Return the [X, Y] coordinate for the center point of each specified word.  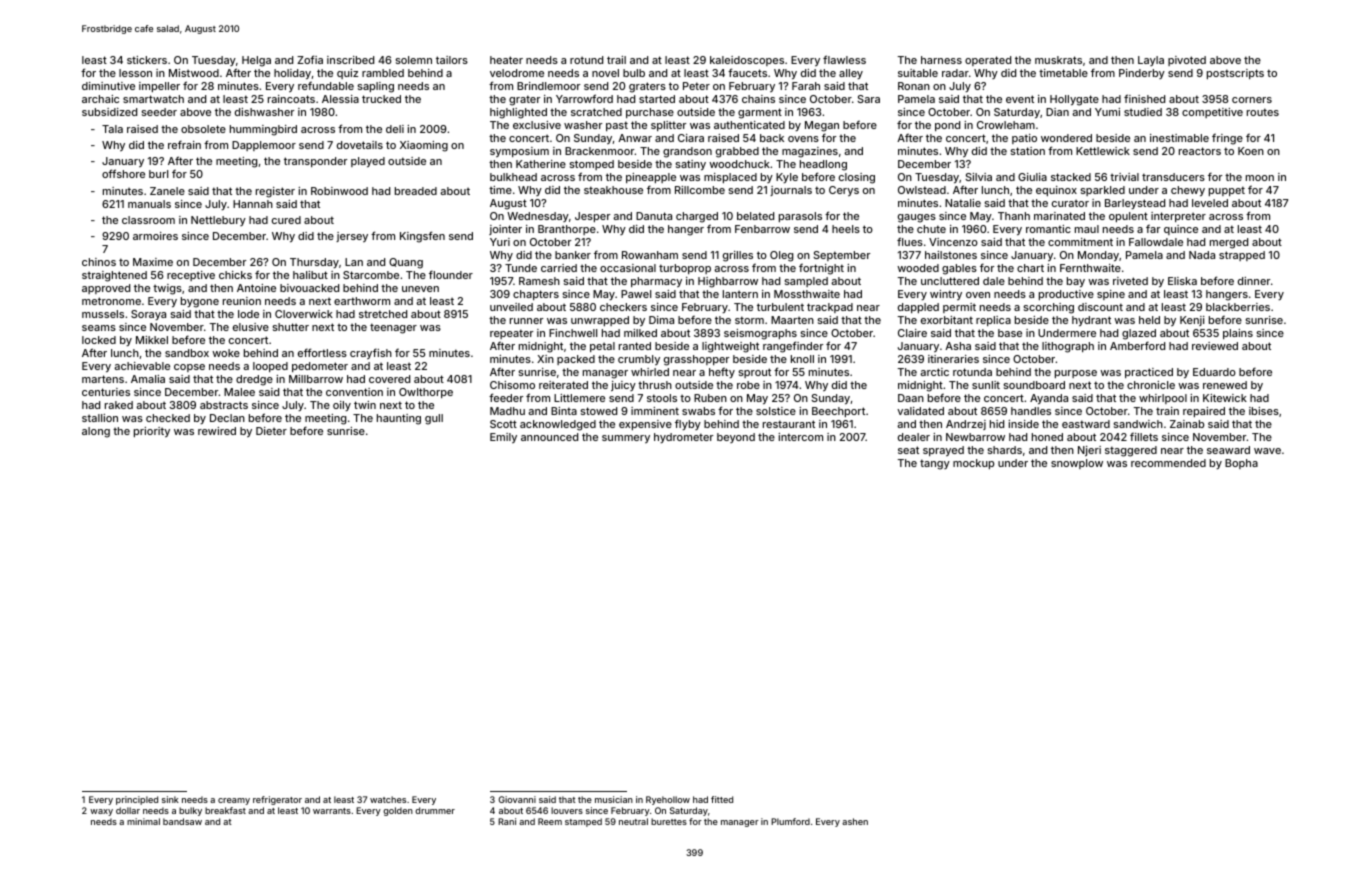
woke [226, 353]
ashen [855, 821]
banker [573, 255]
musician [614, 799]
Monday [1098, 256]
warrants [332, 811]
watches [388, 799]
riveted [1130, 281]
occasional [628, 268]
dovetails [360, 145]
